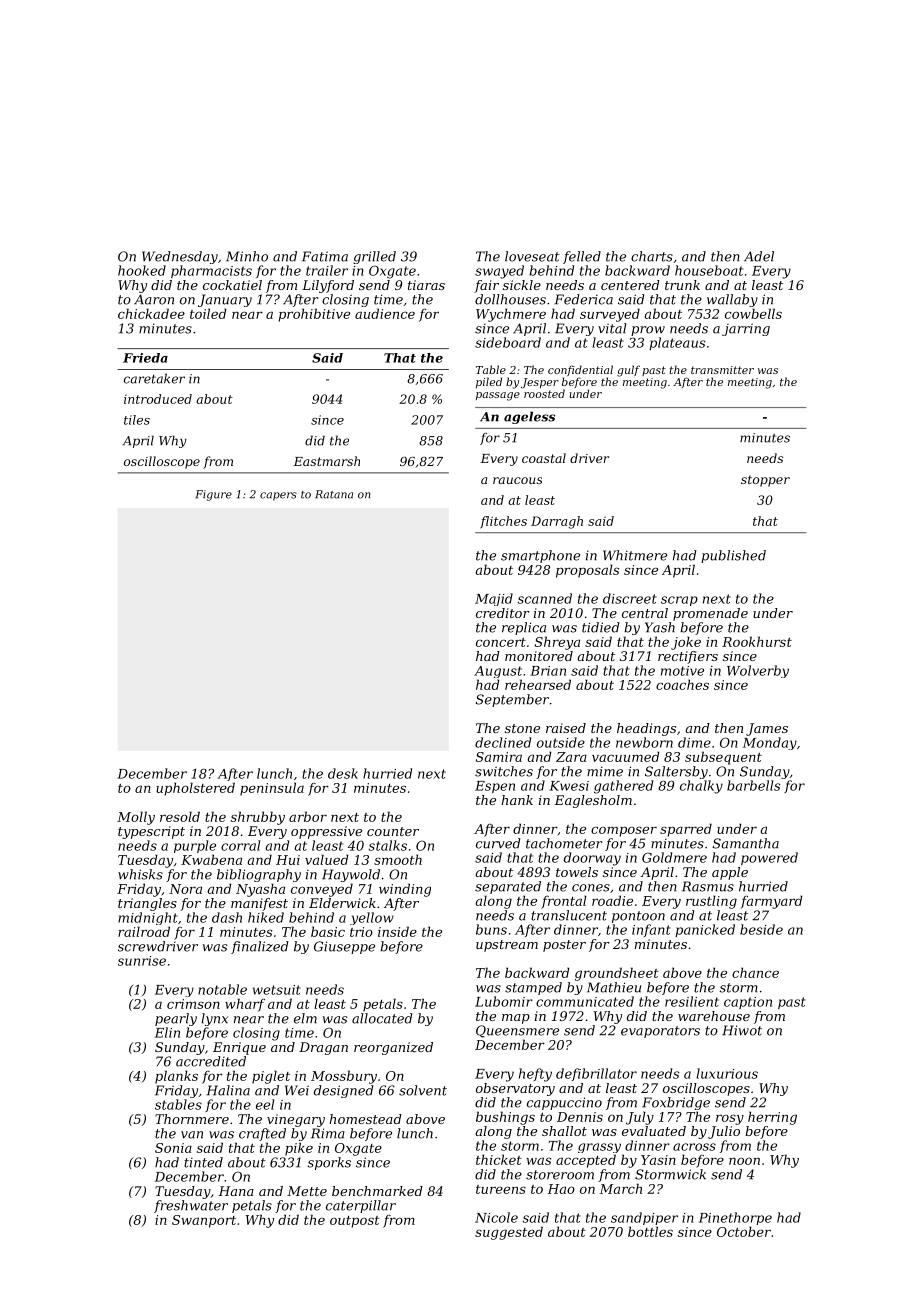 This screenshot has width=924, height=1308. What do you see at coordinates (158, 399) in the screenshot?
I see `introduced` at bounding box center [158, 399].
